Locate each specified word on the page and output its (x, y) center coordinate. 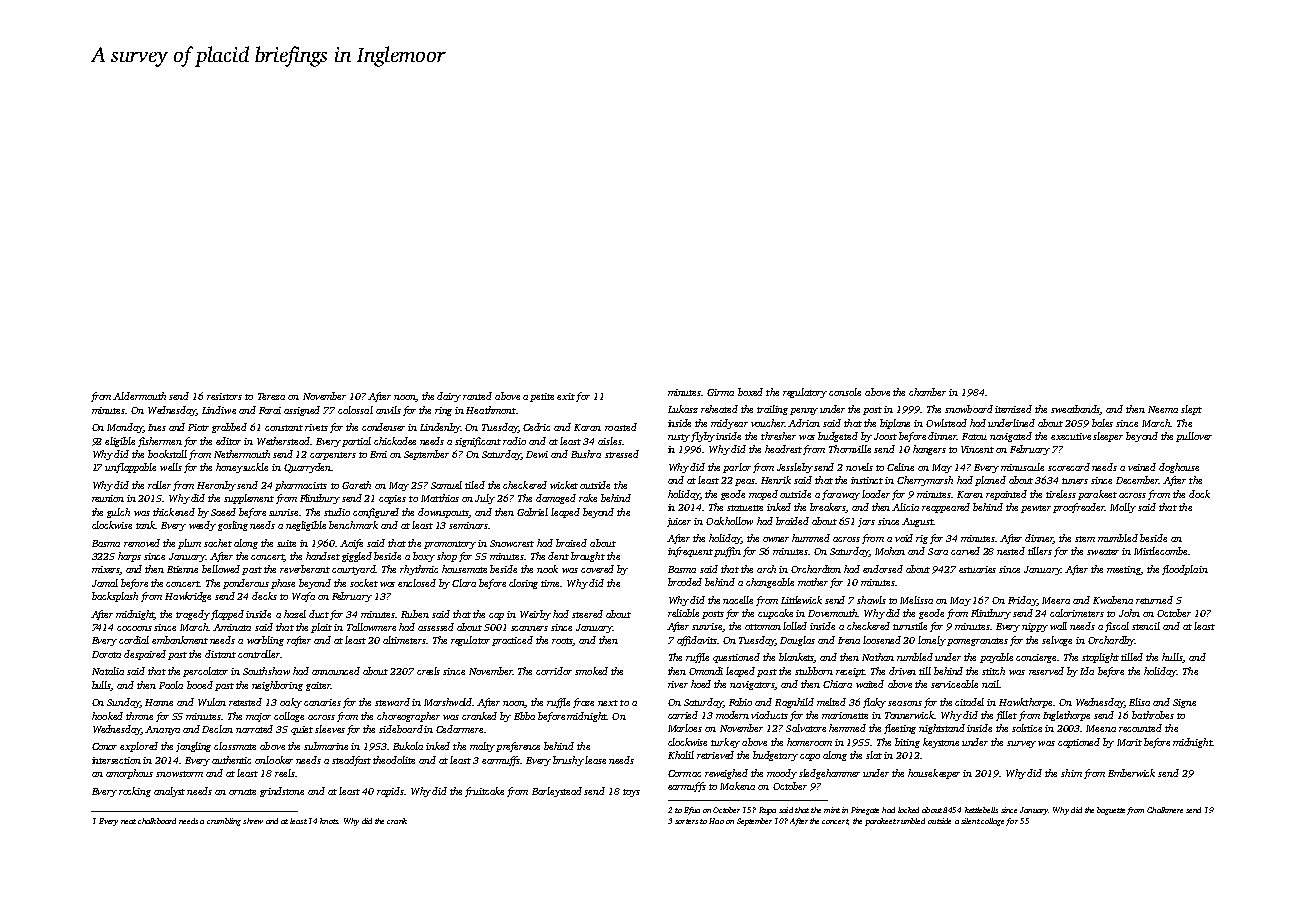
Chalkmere (1165, 810)
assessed (436, 627)
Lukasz (683, 409)
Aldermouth (140, 396)
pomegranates (977, 642)
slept (1191, 410)
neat (128, 821)
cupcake (775, 614)
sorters (686, 821)
